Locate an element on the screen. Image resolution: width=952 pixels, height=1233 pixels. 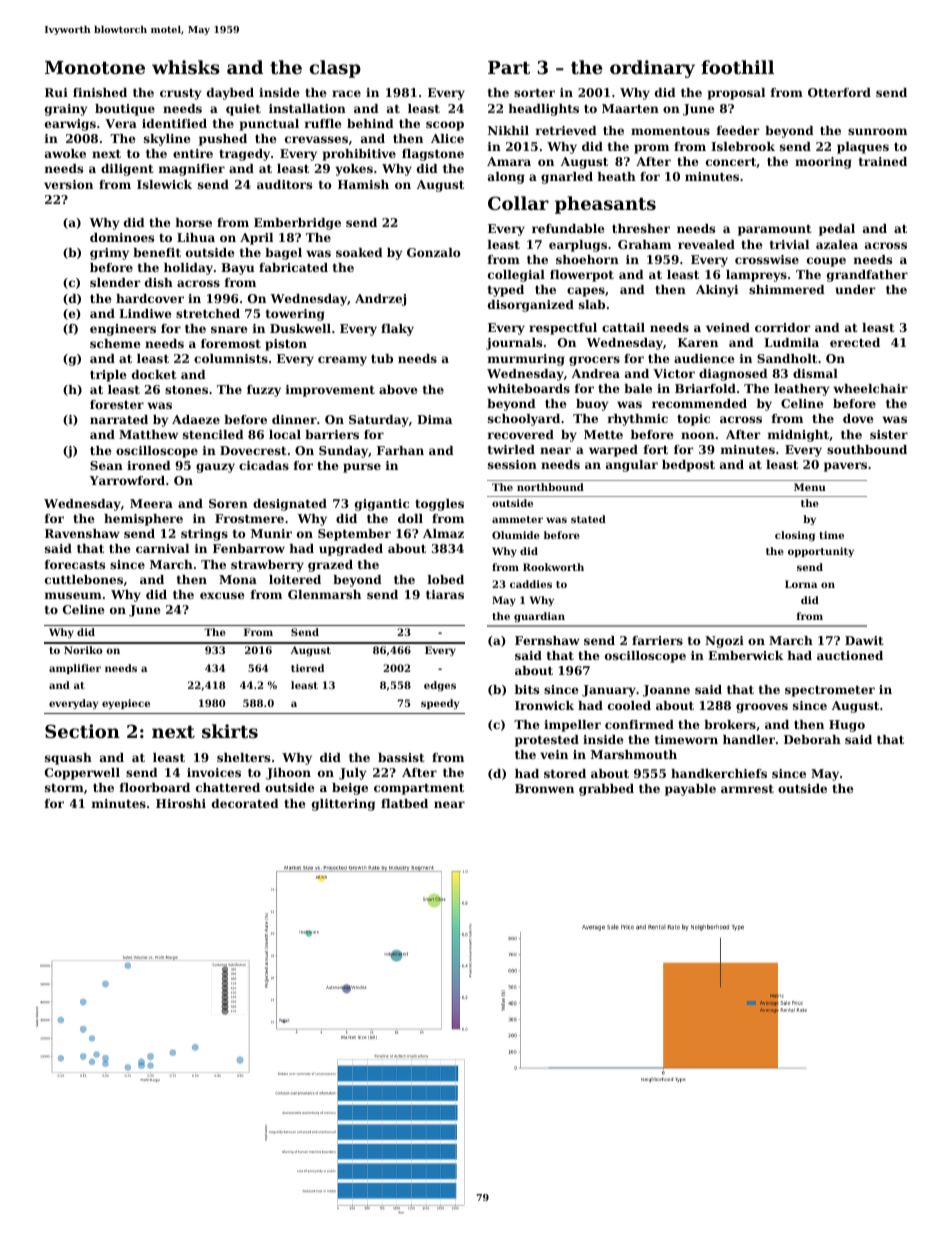
refundable is located at coordinates (568, 228).
